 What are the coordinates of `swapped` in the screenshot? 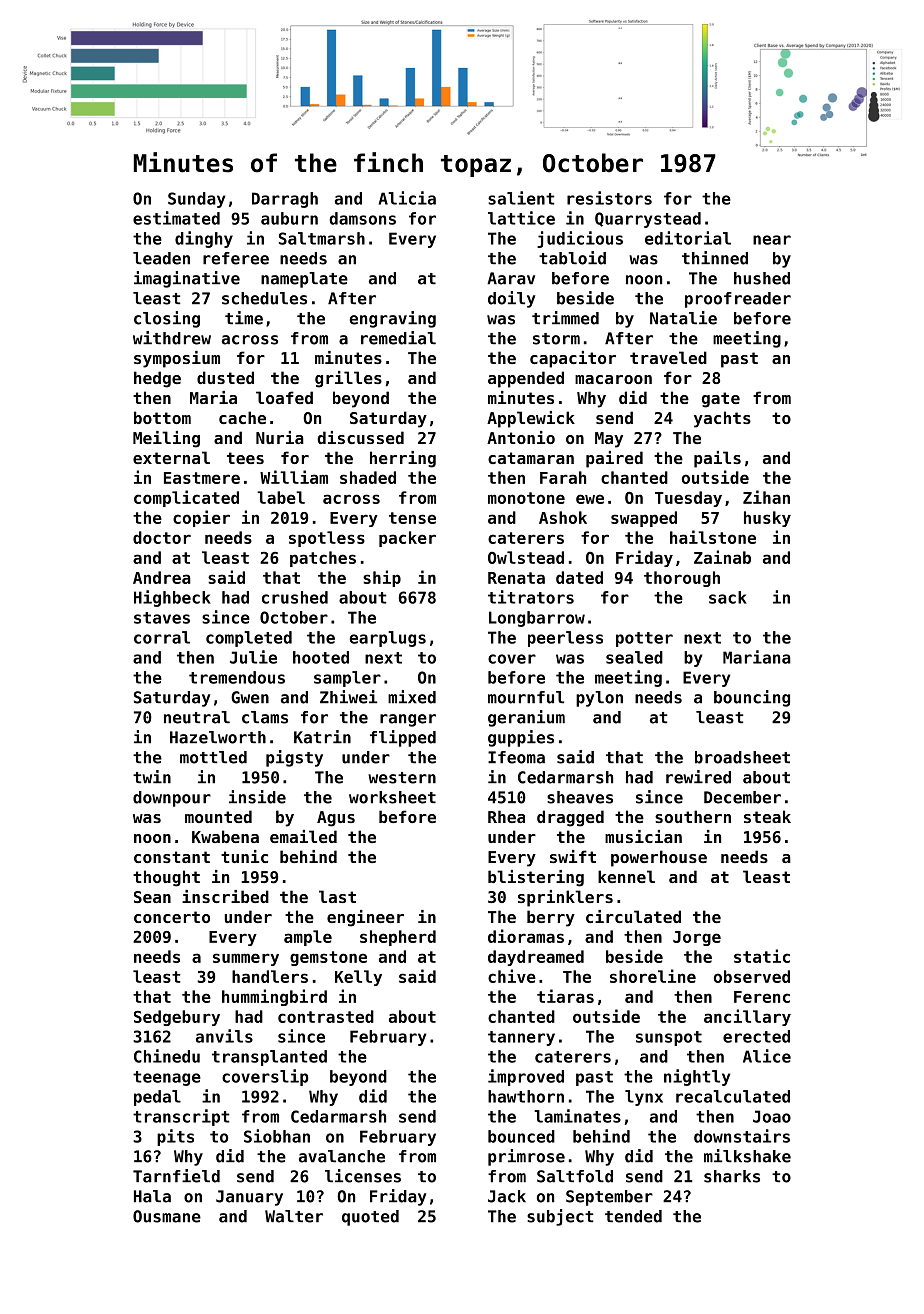 It's located at (644, 519).
